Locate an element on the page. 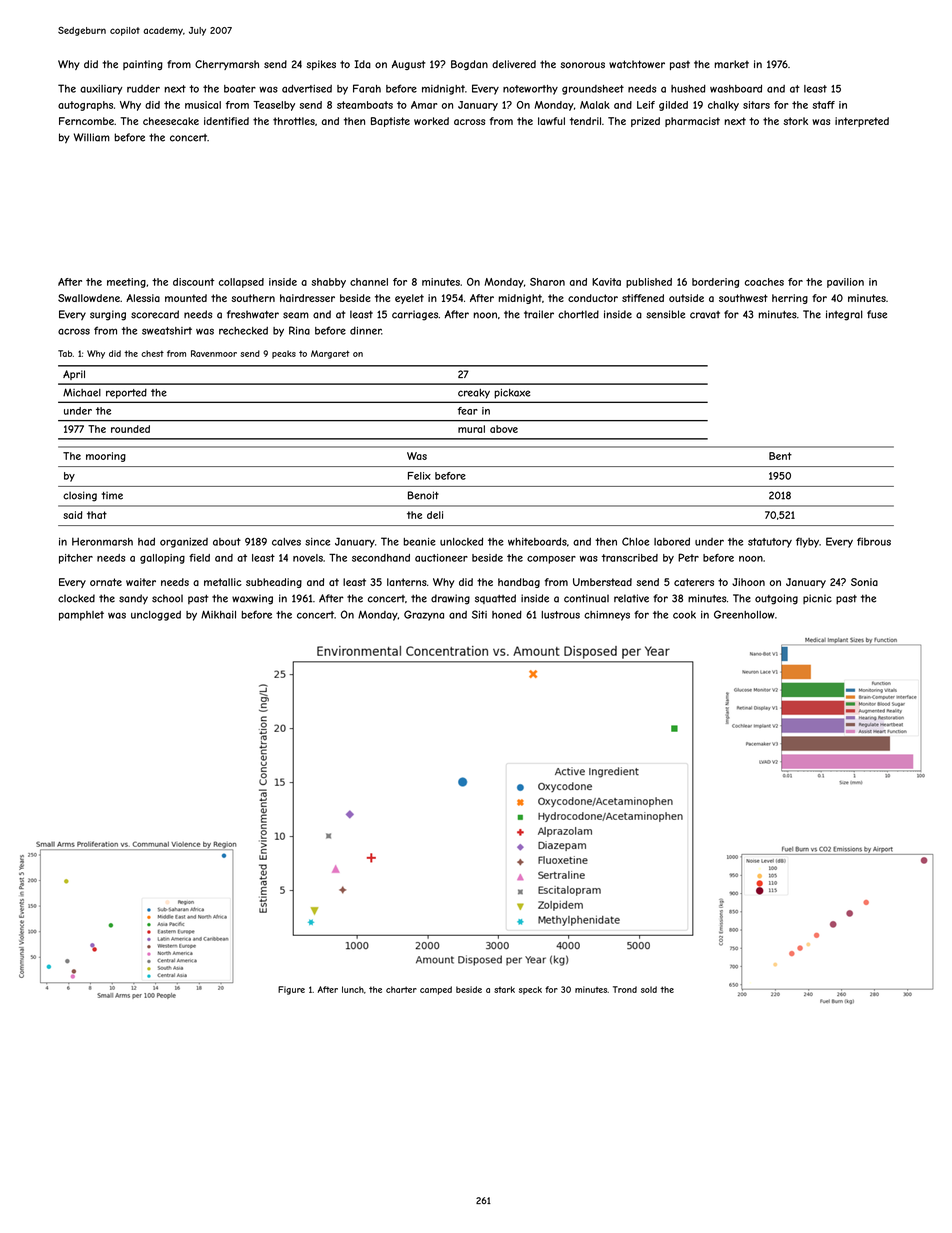  unclogged is located at coordinates (156, 616).
